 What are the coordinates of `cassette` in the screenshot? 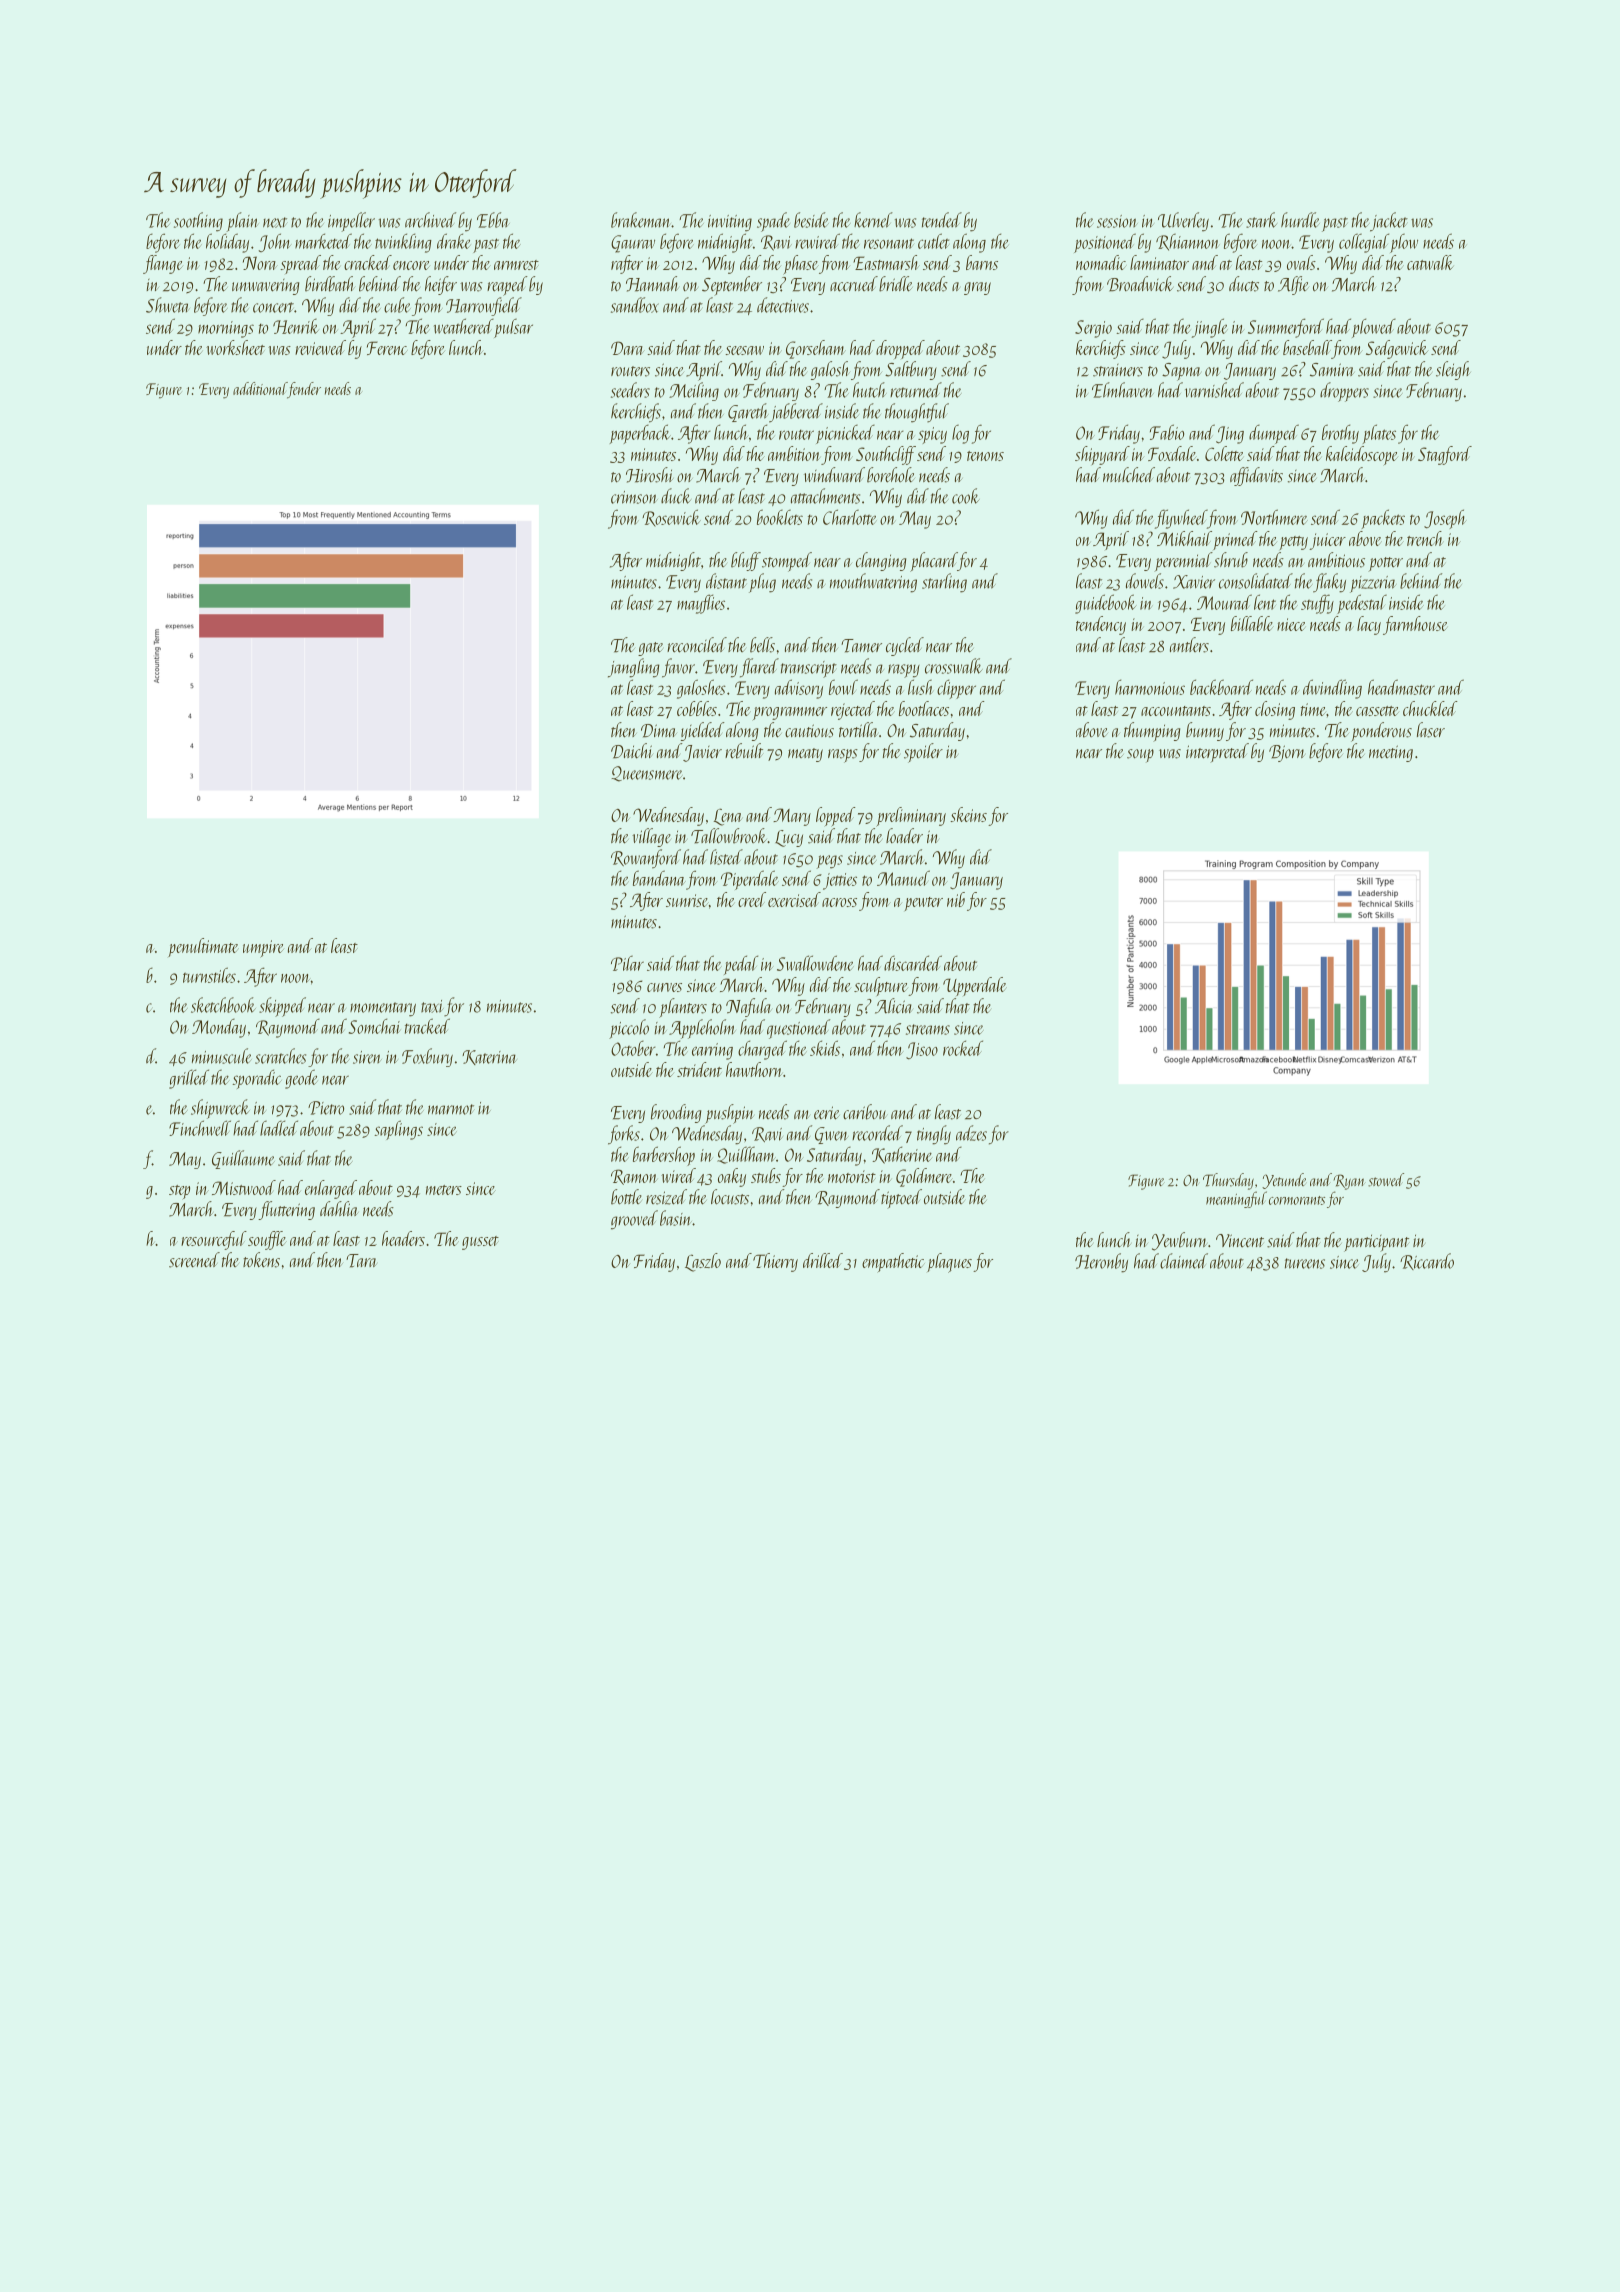 It's located at (1377, 711).
